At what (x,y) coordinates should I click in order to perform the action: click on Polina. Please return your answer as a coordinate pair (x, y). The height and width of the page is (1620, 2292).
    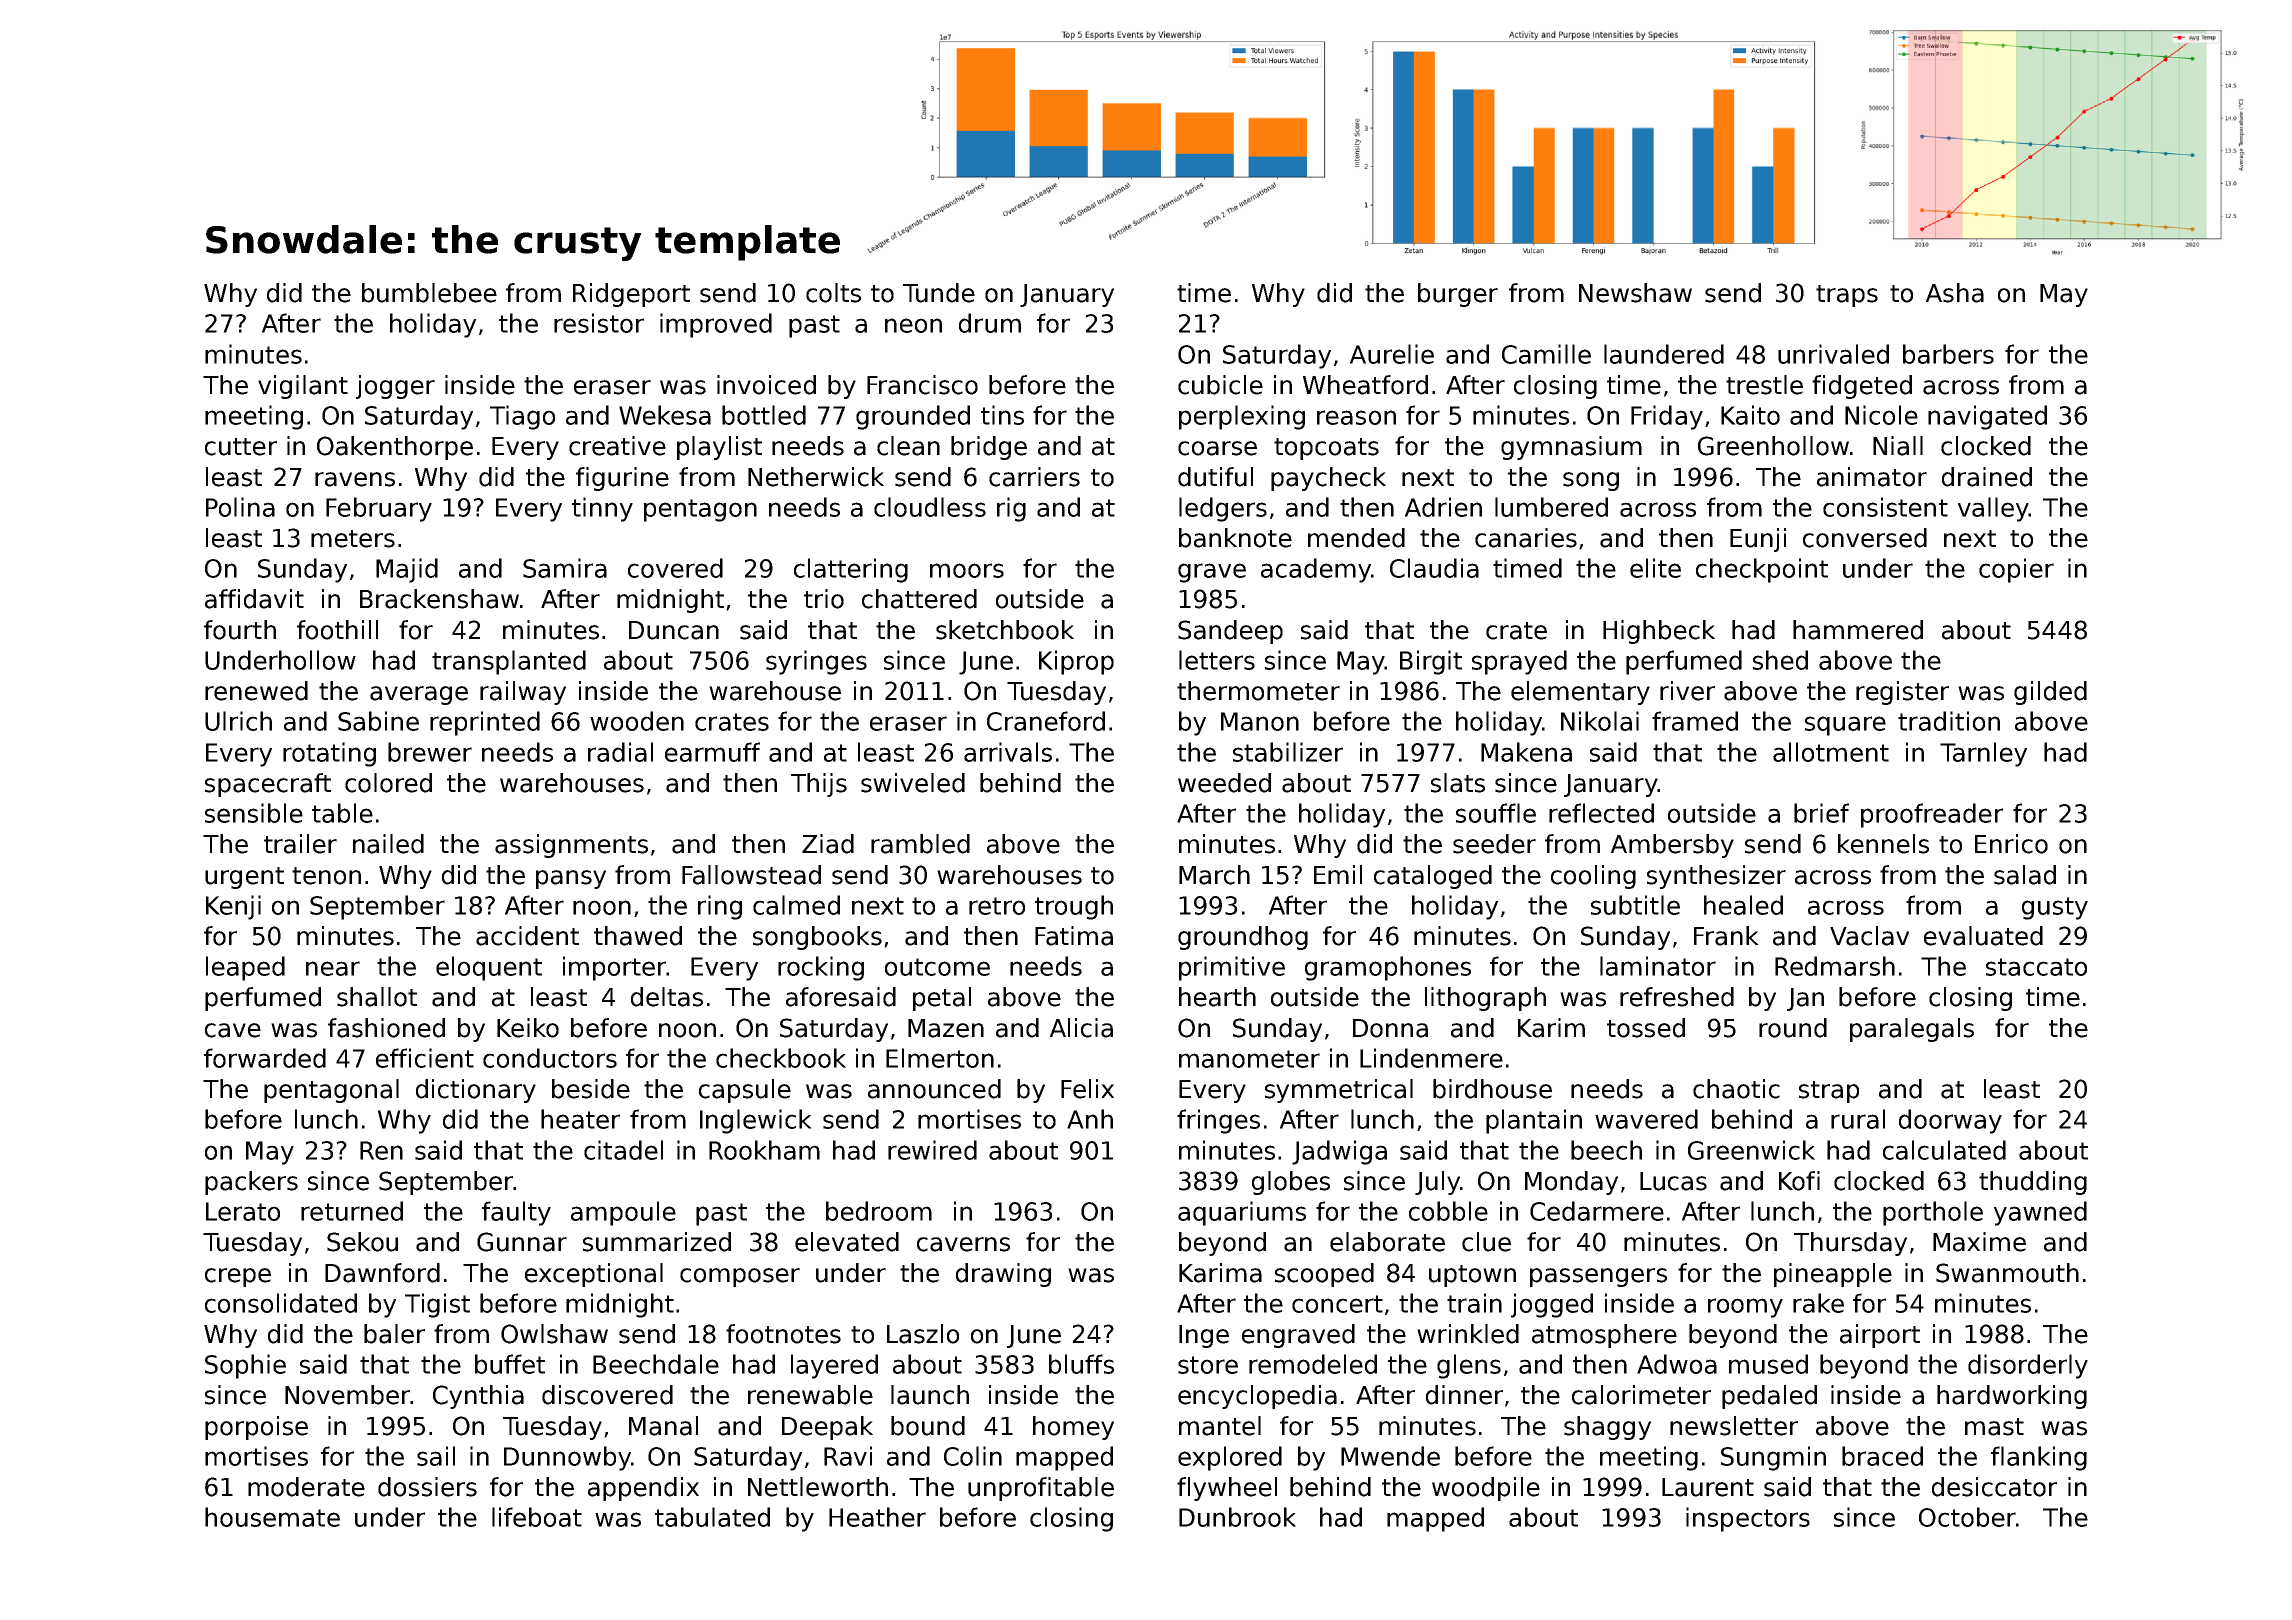
    Looking at the image, I should click on (240, 507).
